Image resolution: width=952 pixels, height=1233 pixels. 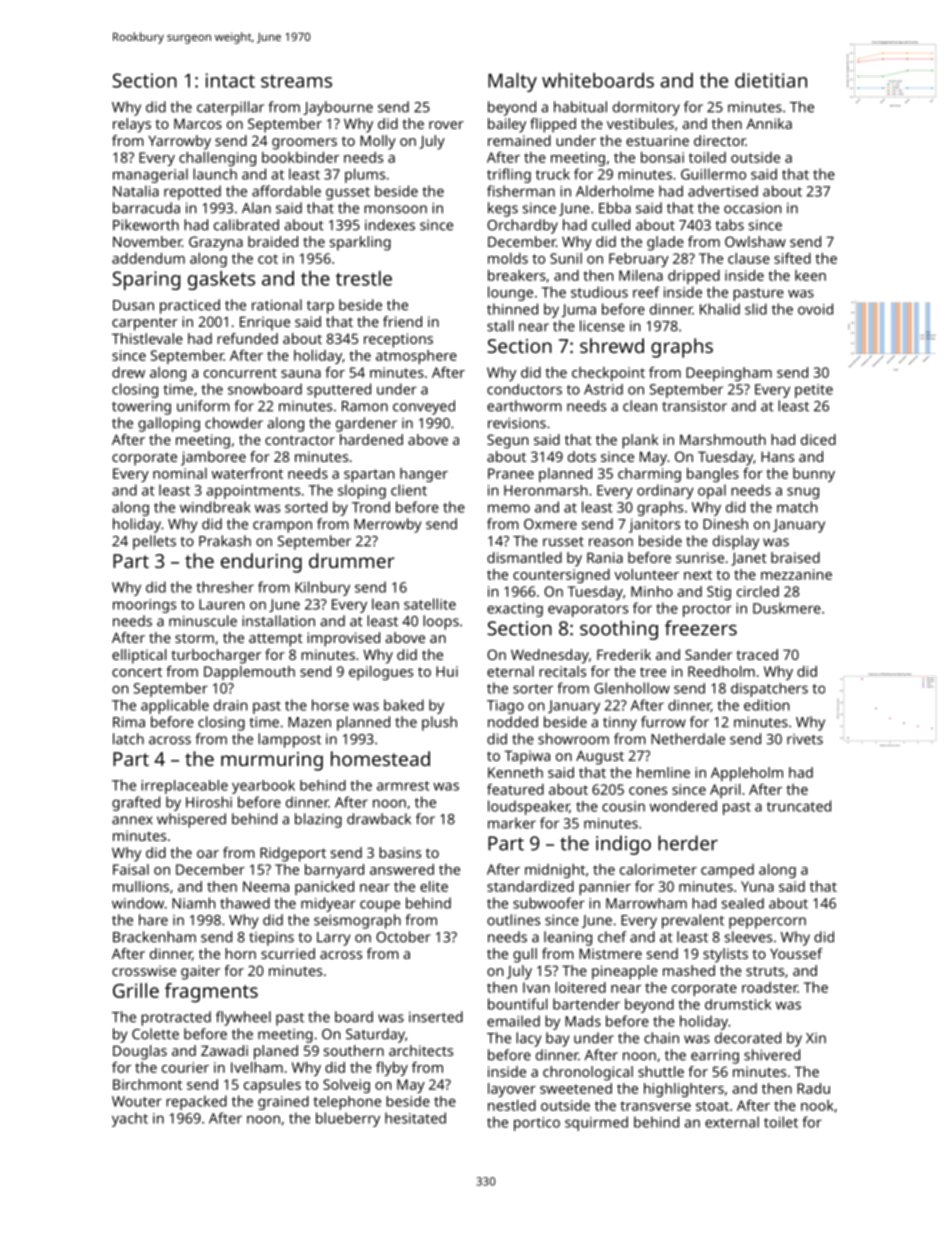 What do you see at coordinates (136, 990) in the screenshot?
I see `Grille` at bounding box center [136, 990].
